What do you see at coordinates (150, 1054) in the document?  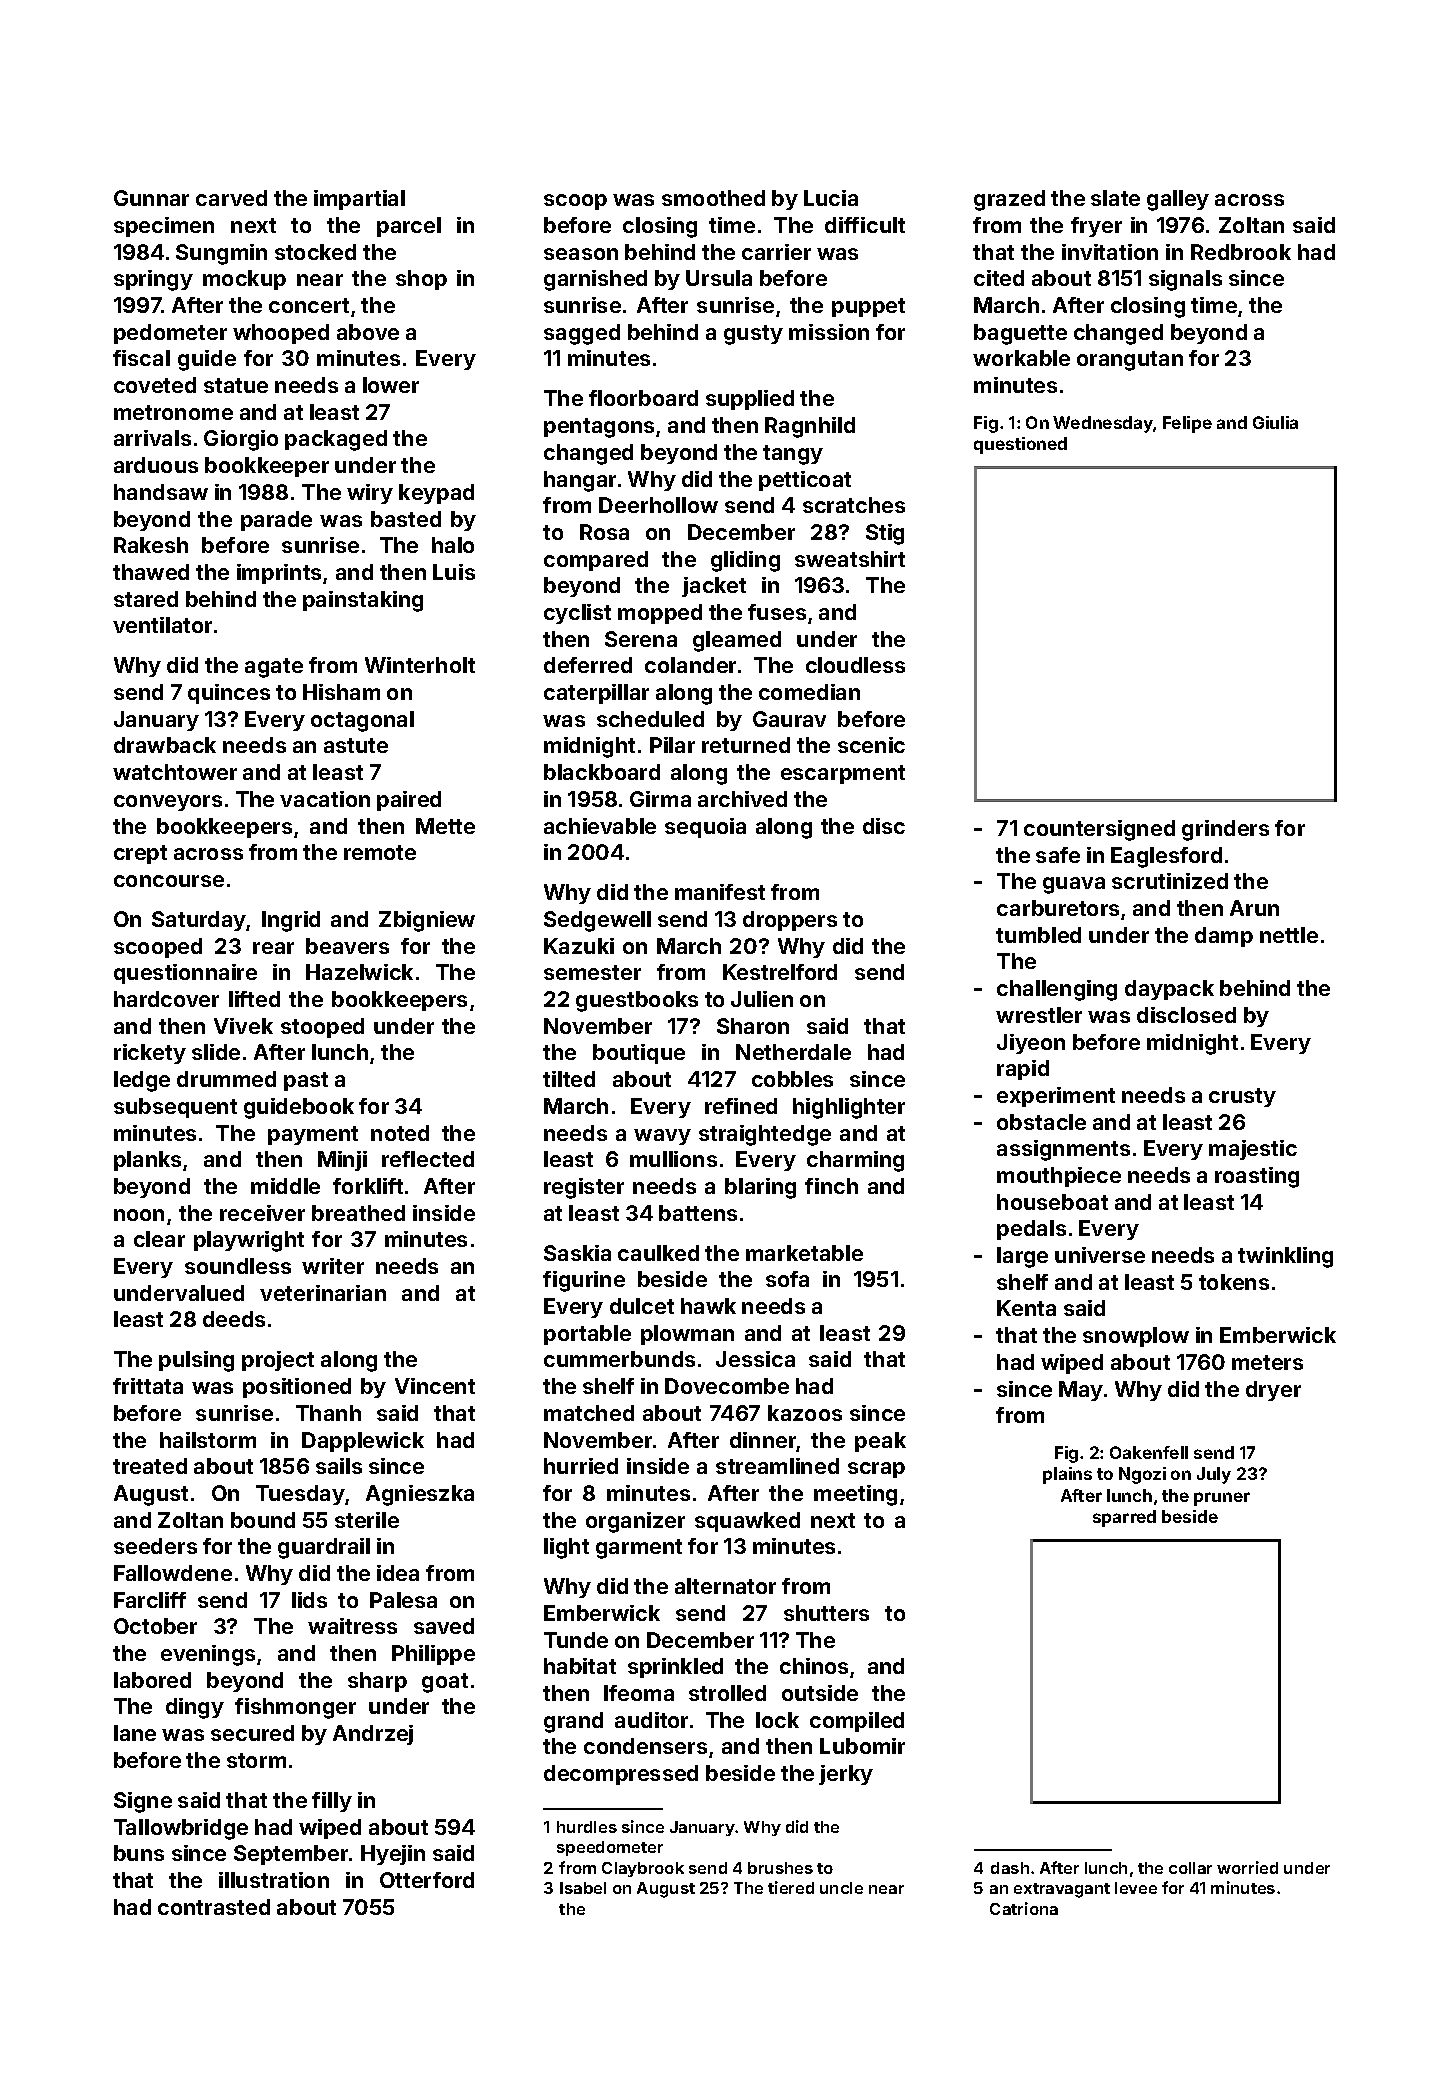 I see `rickety` at bounding box center [150, 1054].
